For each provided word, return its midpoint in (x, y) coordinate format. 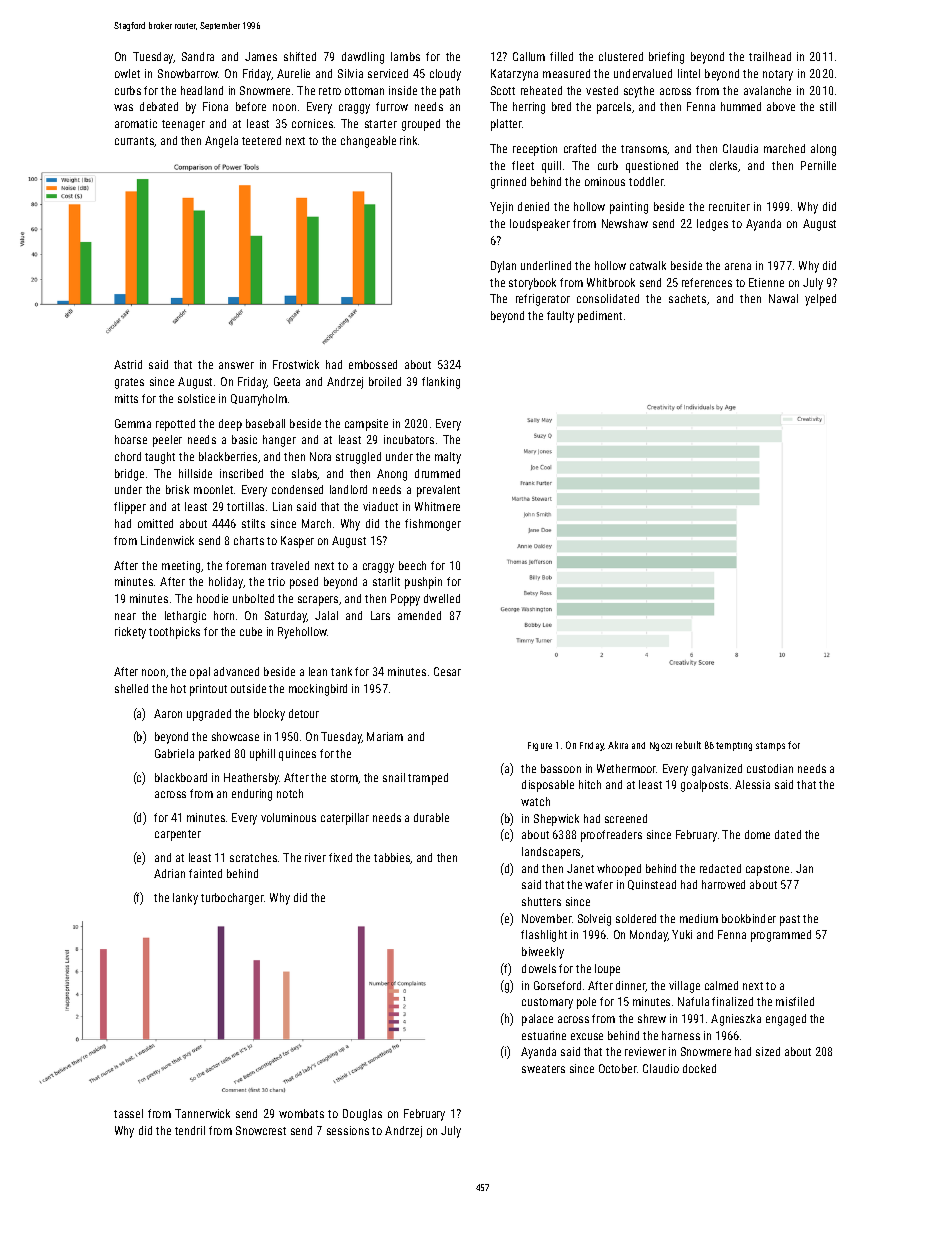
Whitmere (437, 506)
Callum (529, 56)
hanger (279, 441)
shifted (300, 56)
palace (537, 1020)
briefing (666, 58)
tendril (190, 1130)
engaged (786, 1020)
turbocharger (232, 899)
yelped (820, 300)
